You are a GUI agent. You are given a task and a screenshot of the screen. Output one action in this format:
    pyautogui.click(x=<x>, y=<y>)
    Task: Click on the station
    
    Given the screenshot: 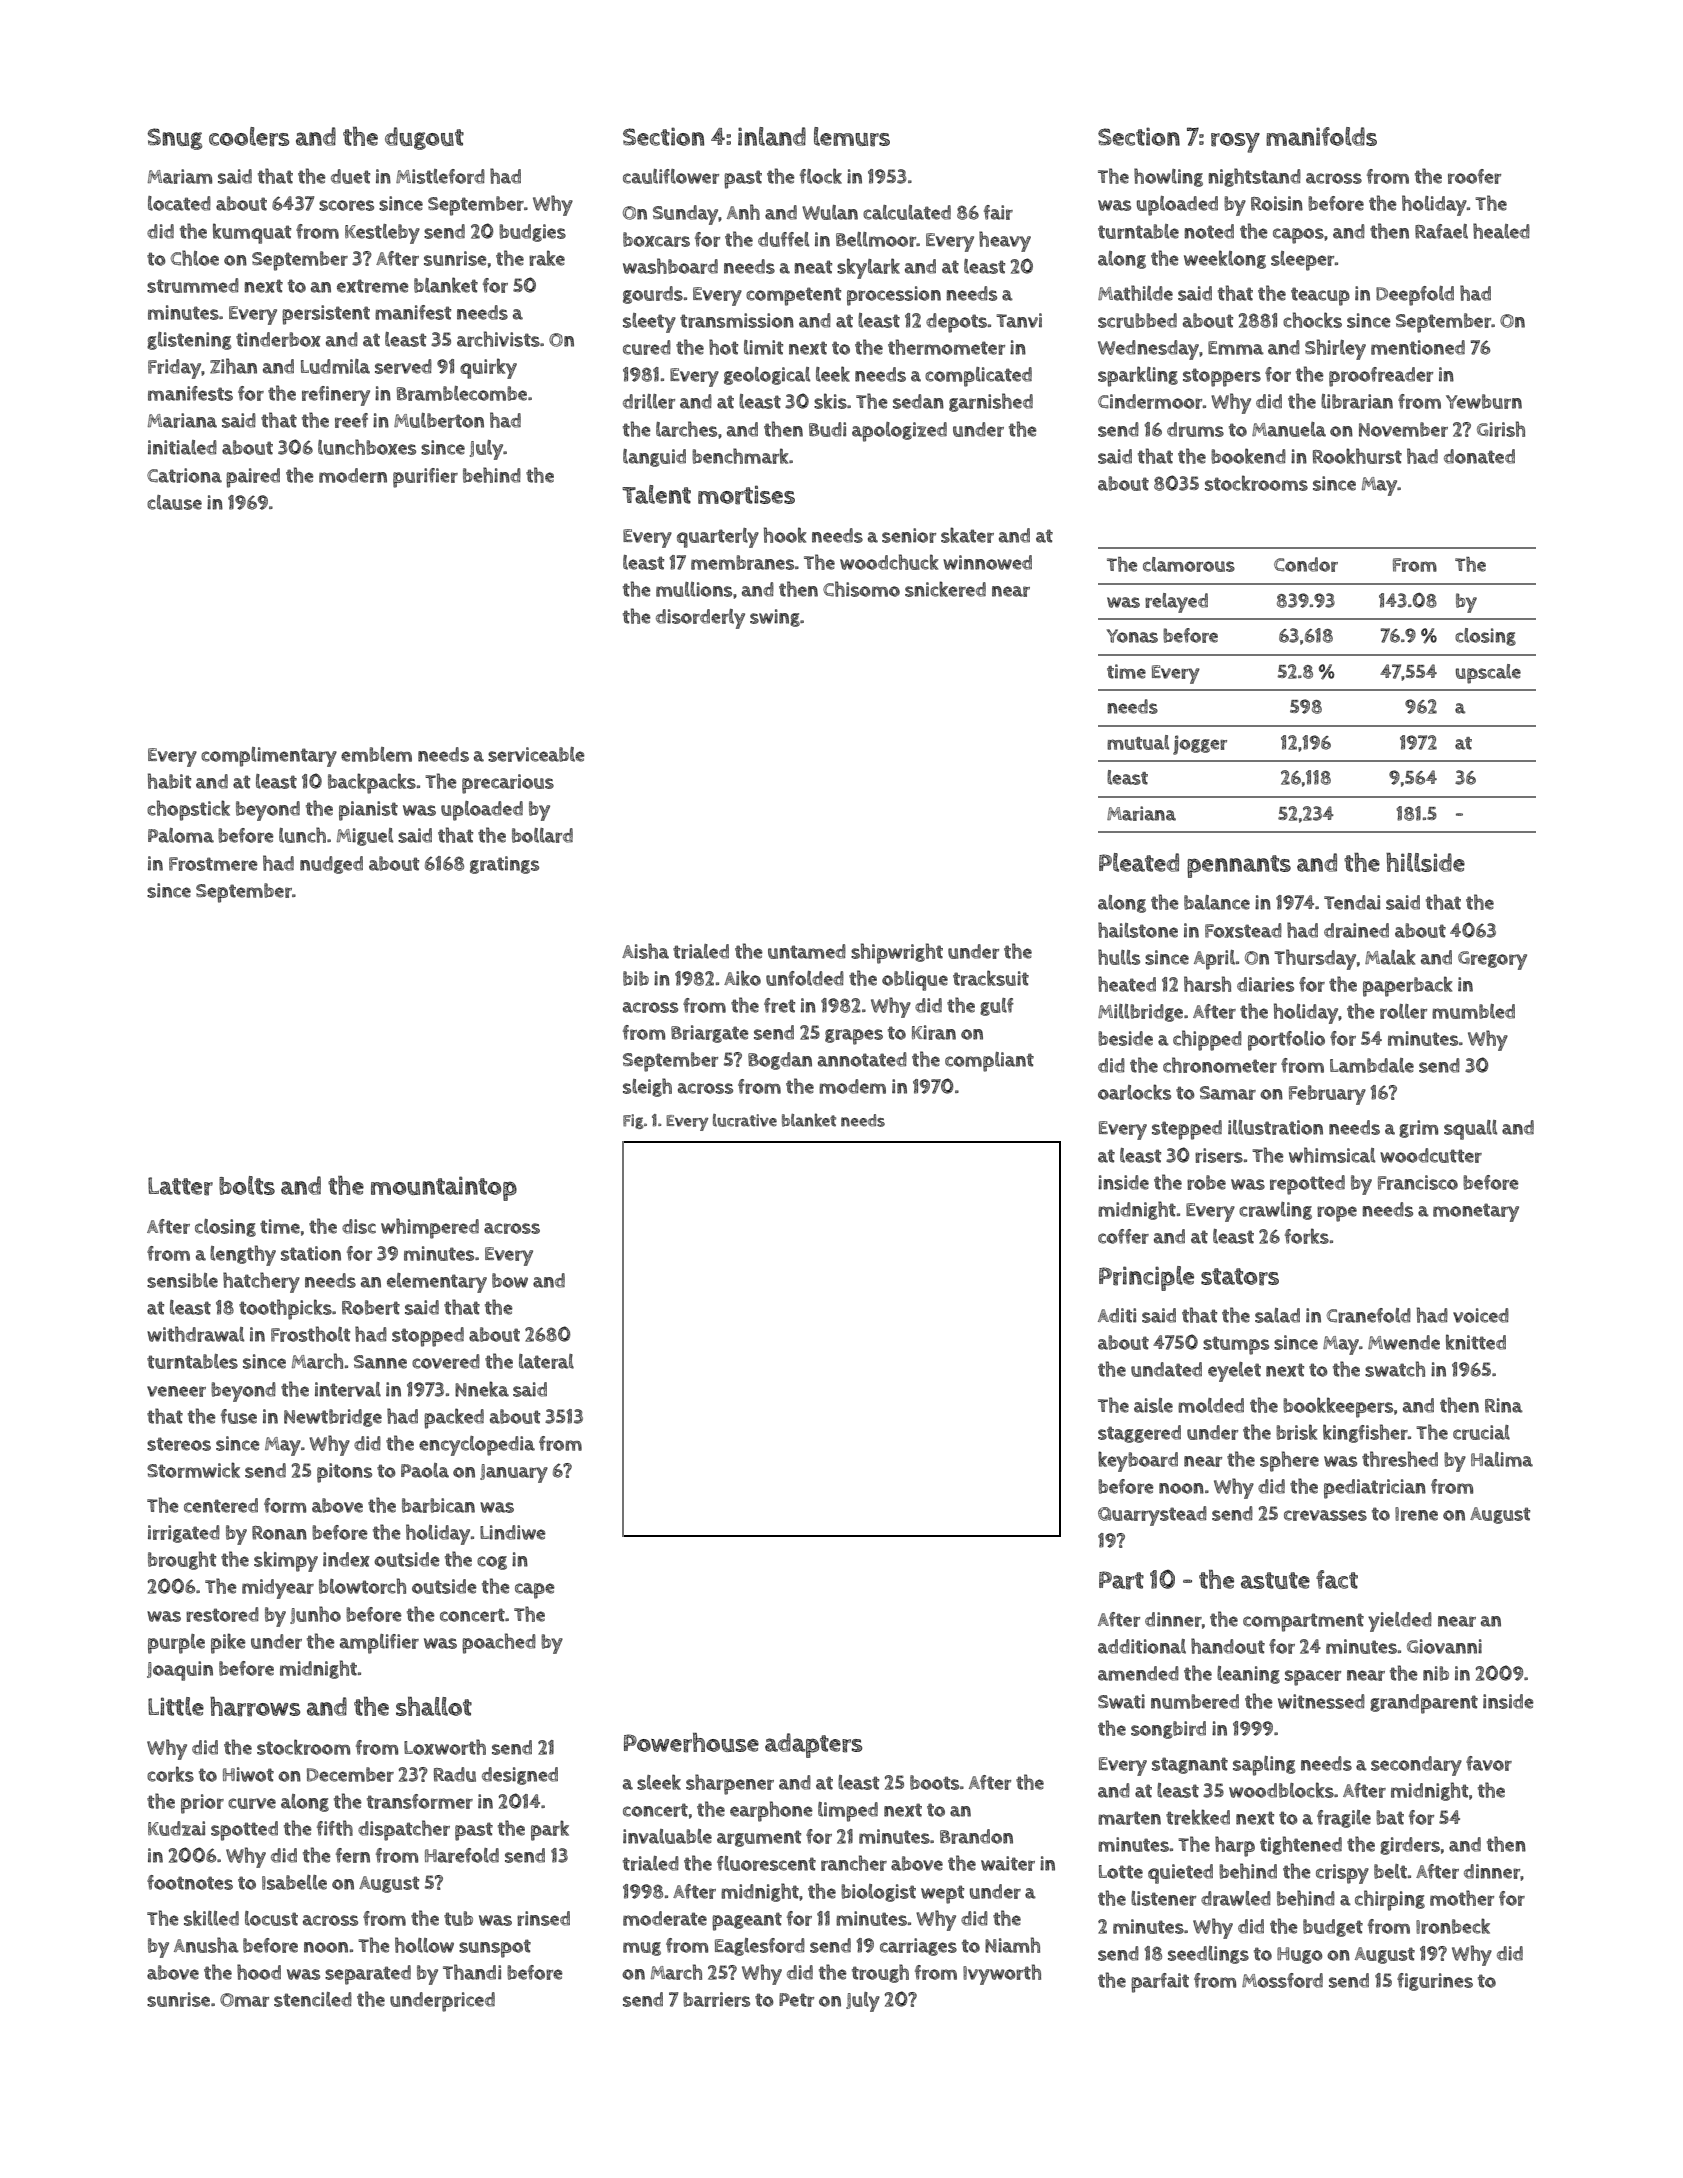 What is the action you would take?
    pyautogui.click(x=311, y=1253)
